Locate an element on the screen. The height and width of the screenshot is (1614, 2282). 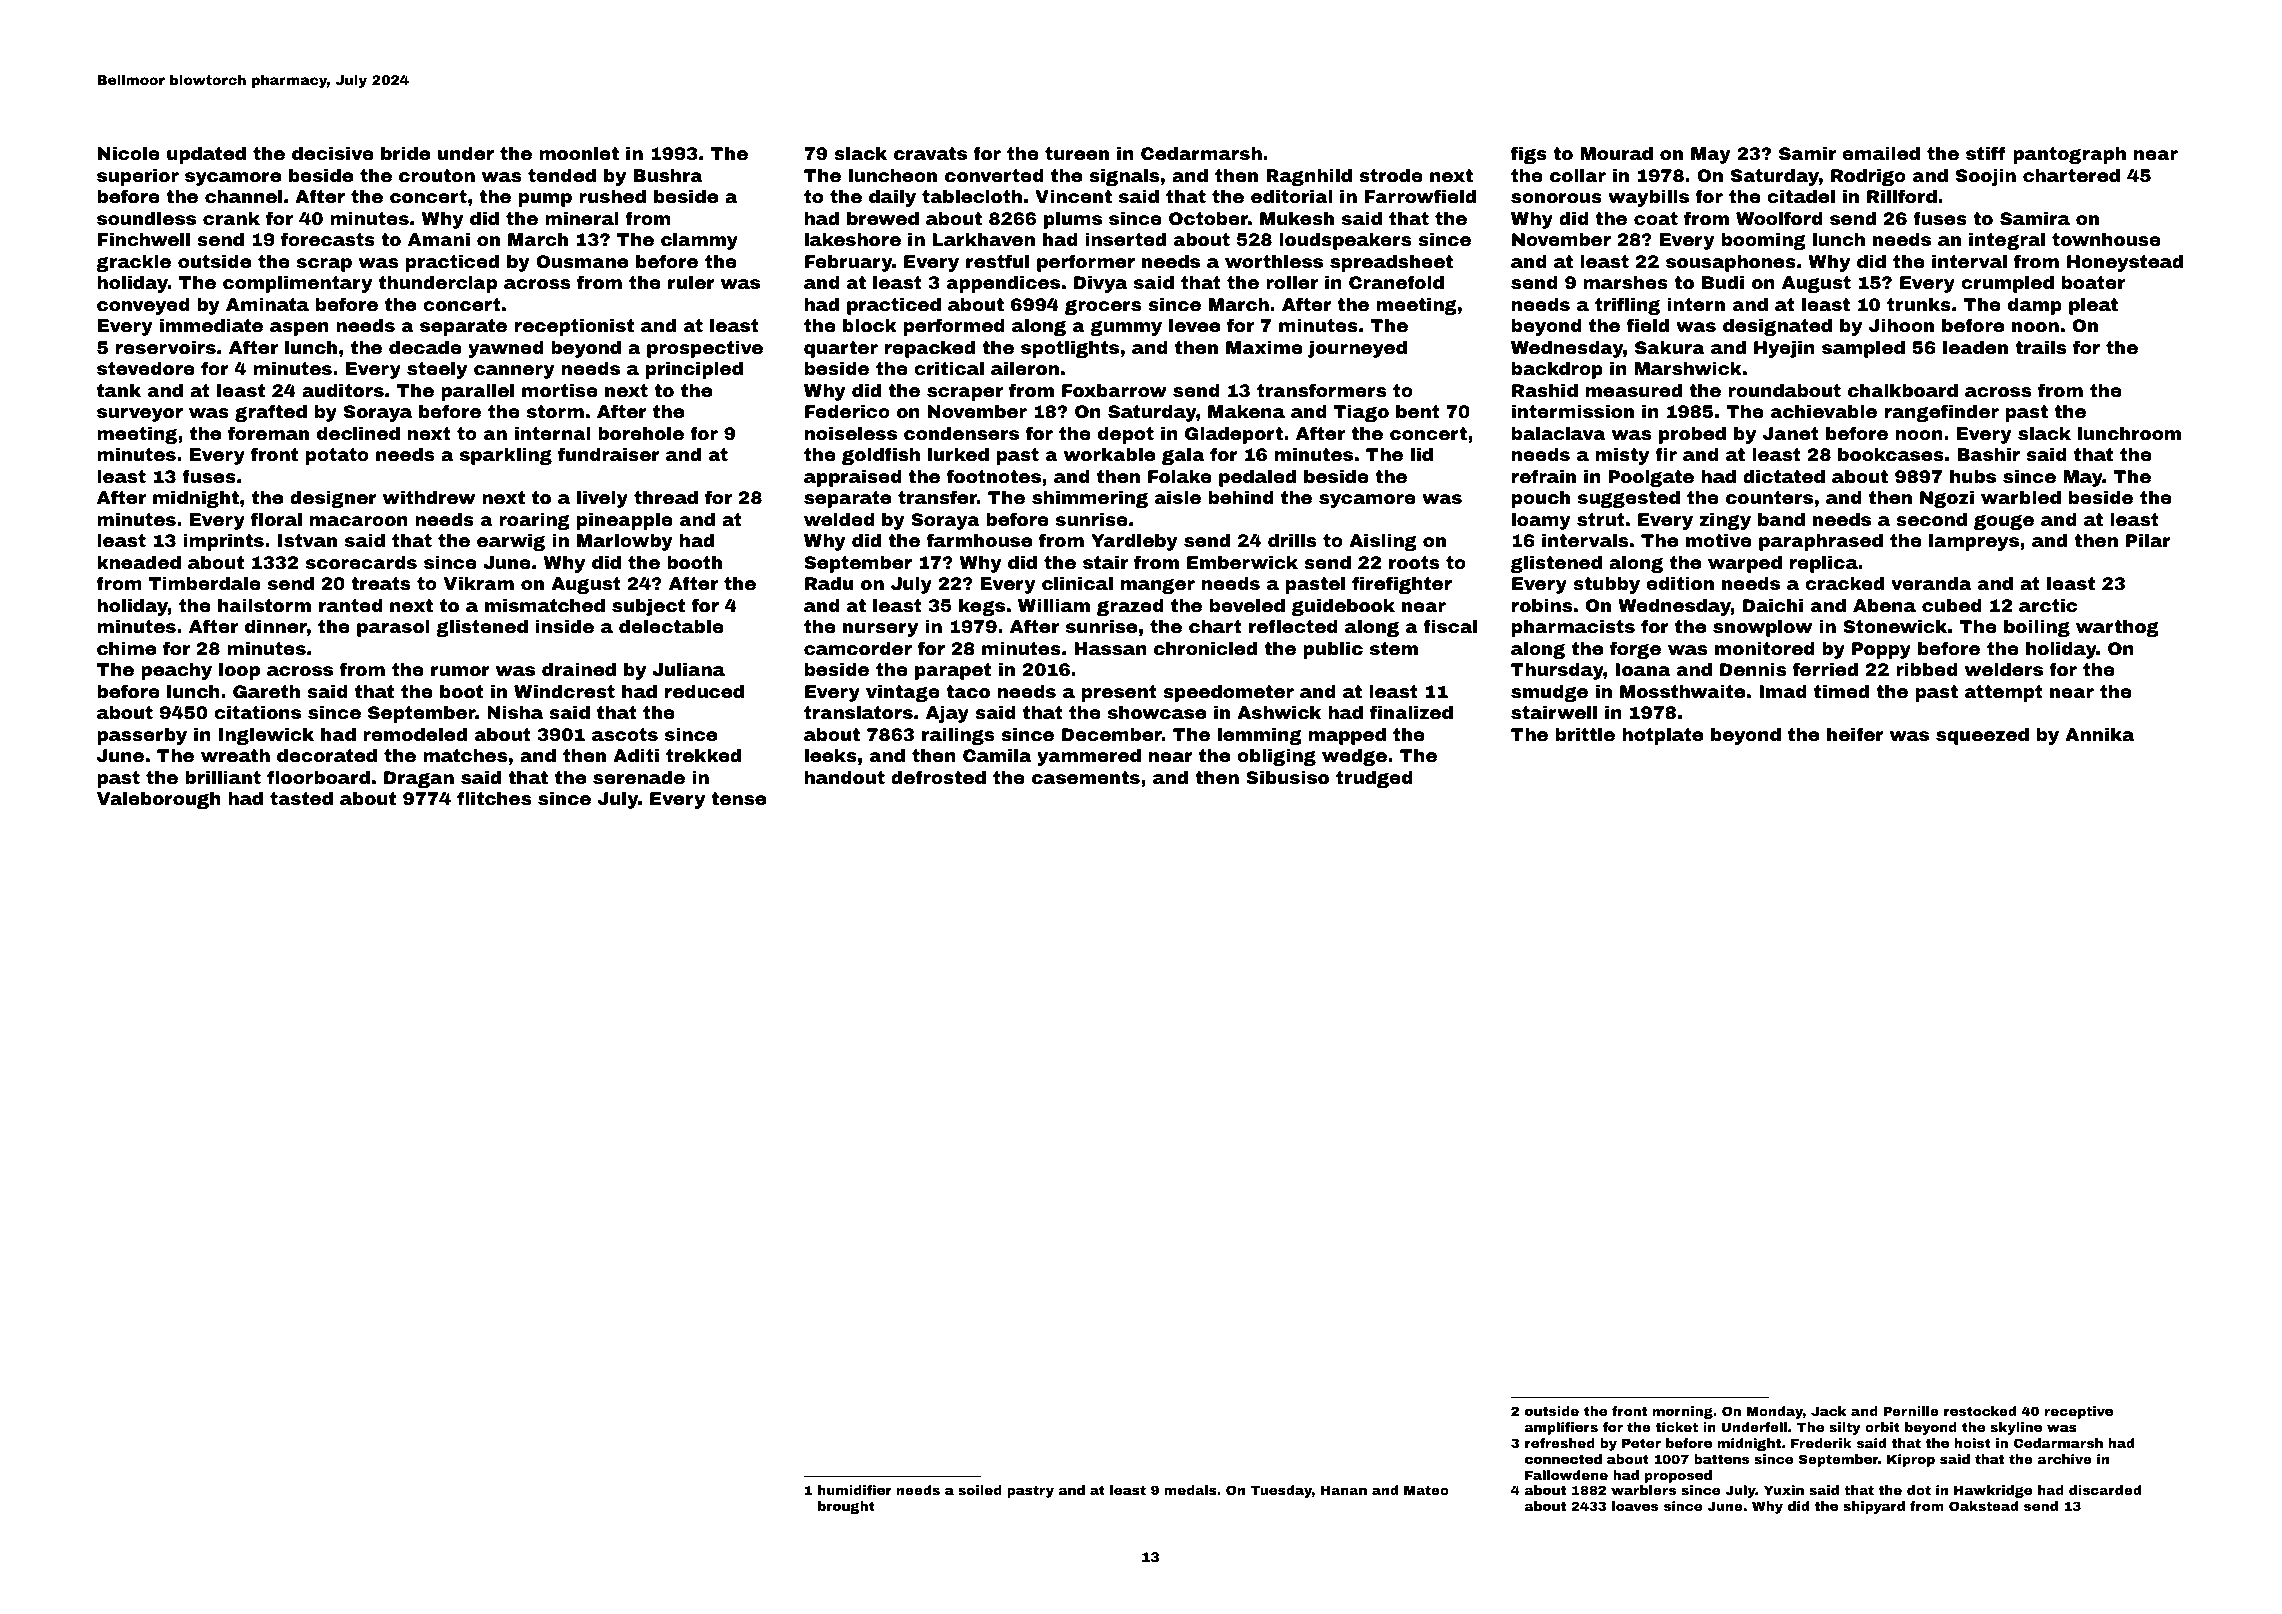
brought is located at coordinates (846, 1507).
